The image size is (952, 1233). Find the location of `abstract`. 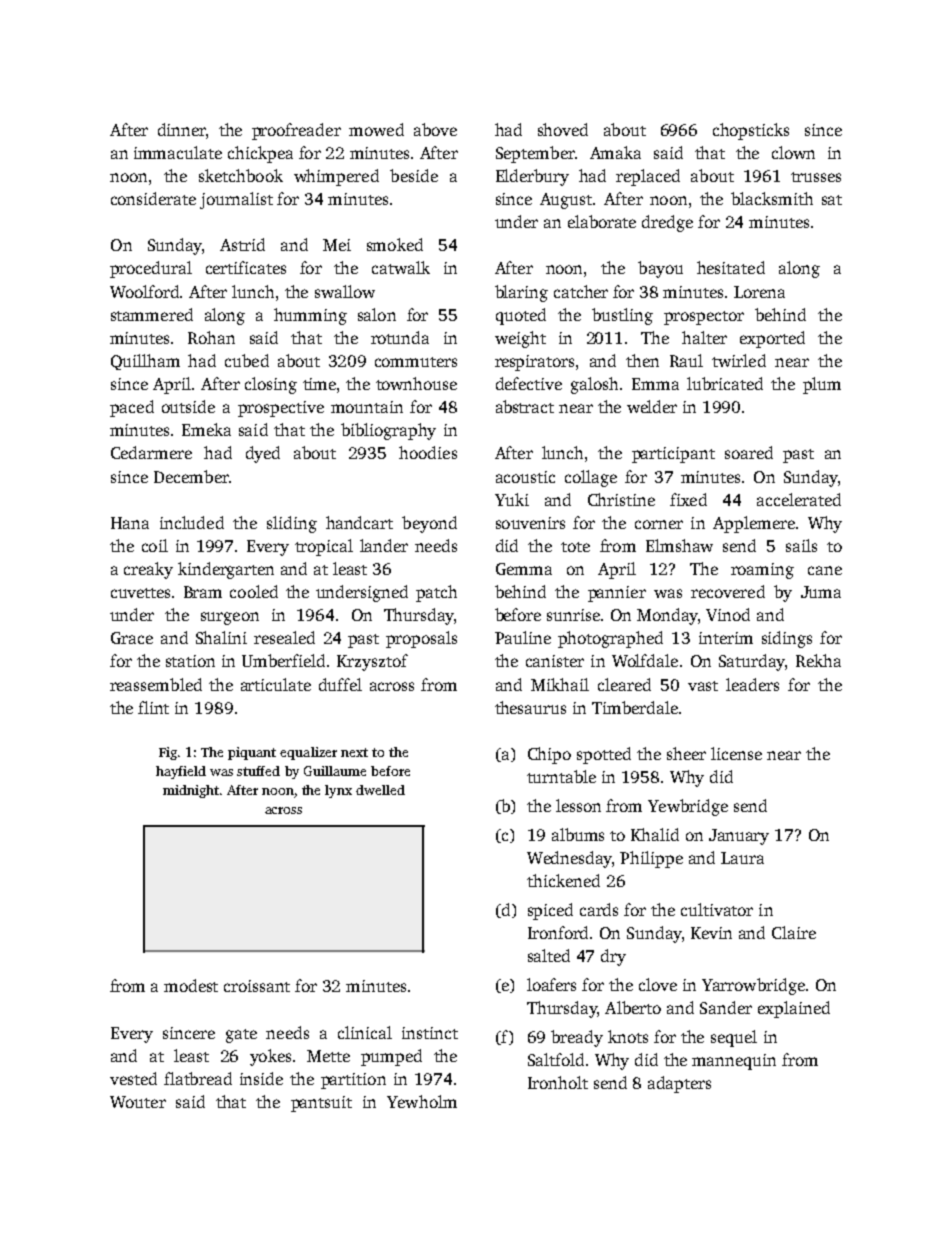

abstract is located at coordinates (525, 406).
